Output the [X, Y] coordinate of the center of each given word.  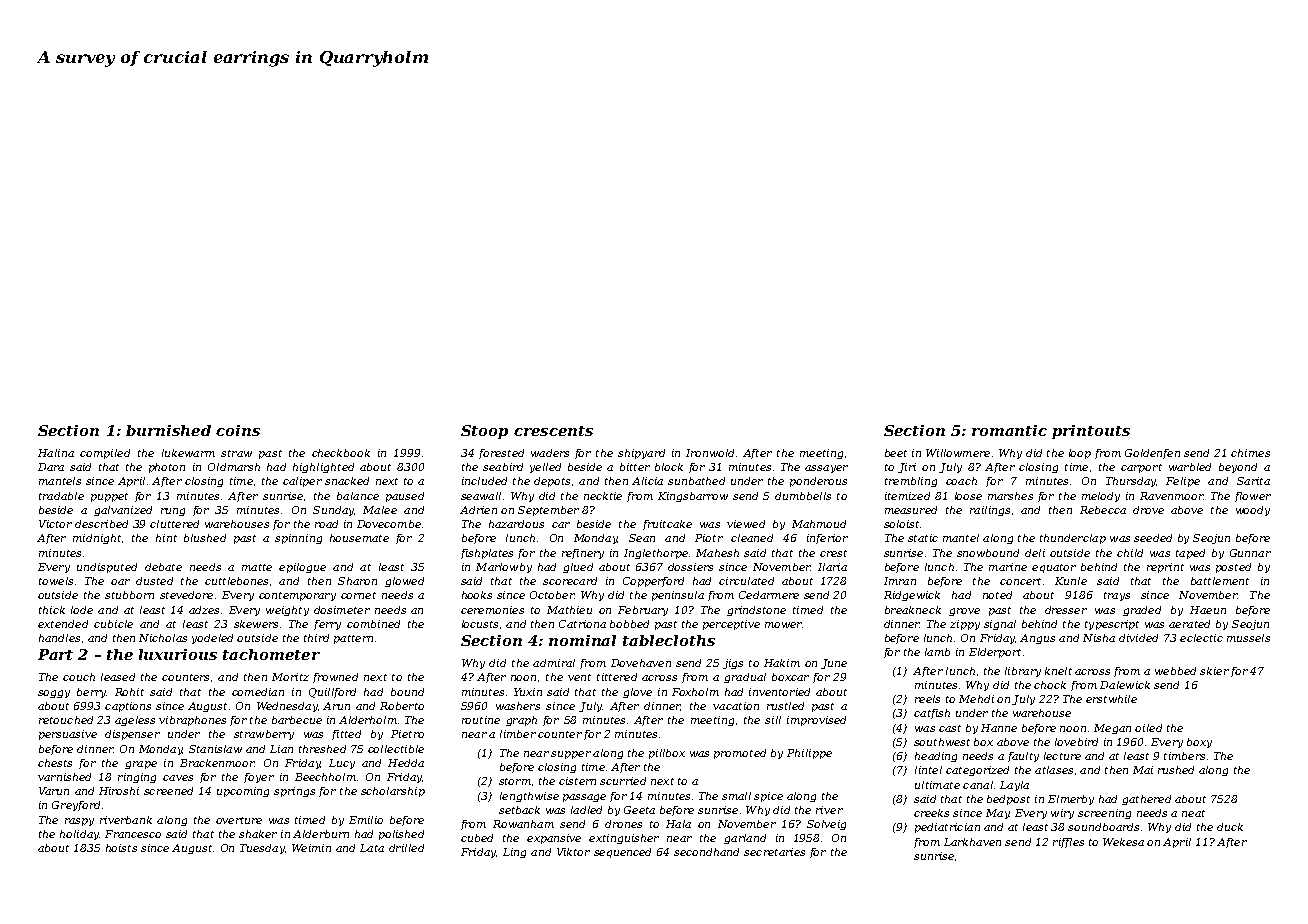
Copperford [653, 582]
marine [1008, 567]
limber [518, 734]
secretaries [774, 852]
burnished [168, 430]
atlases [1054, 770]
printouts [1091, 432]
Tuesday [262, 849]
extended [63, 624]
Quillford [332, 693]
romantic [1009, 430]
